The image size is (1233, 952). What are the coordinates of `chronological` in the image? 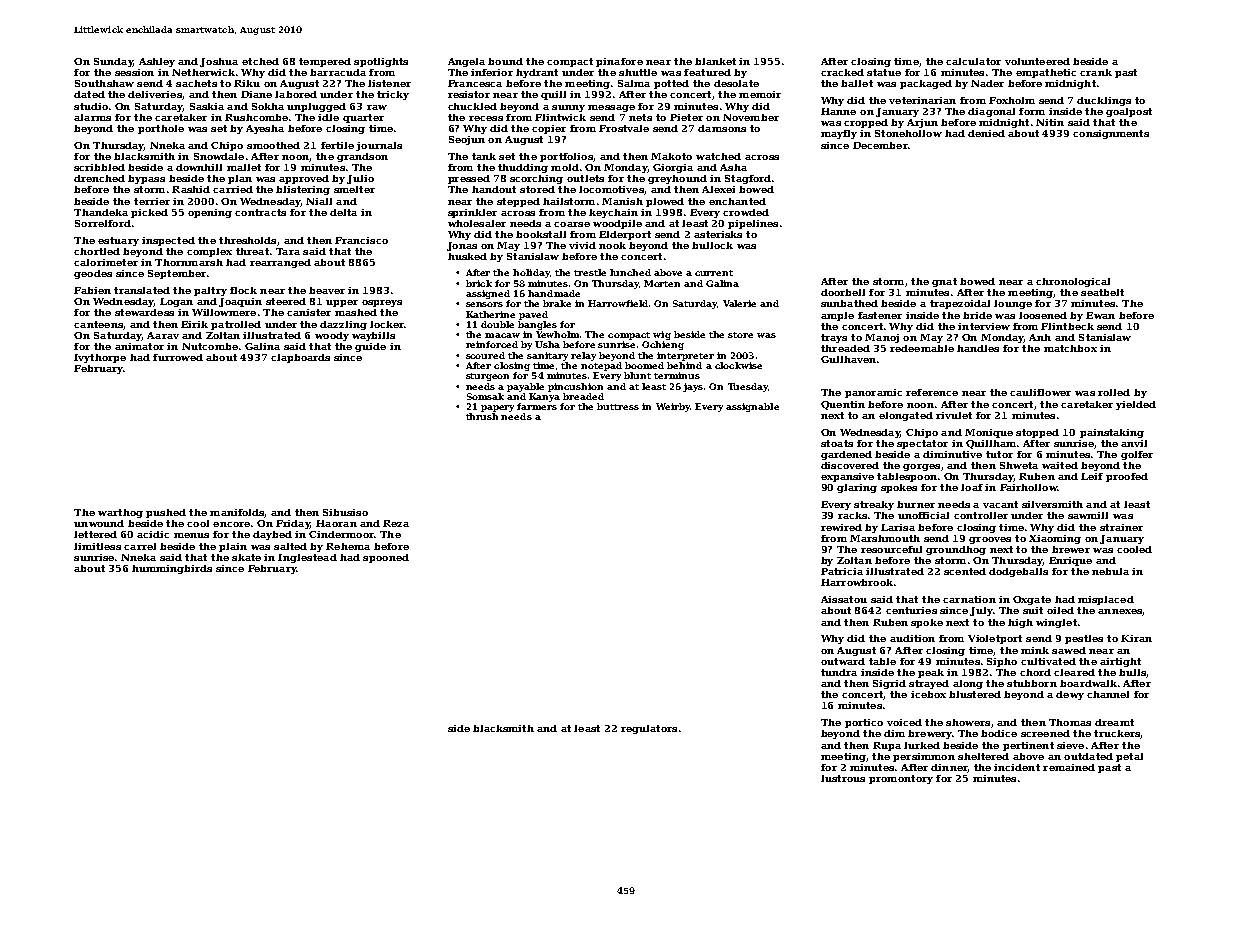 It's located at (1073, 282).
